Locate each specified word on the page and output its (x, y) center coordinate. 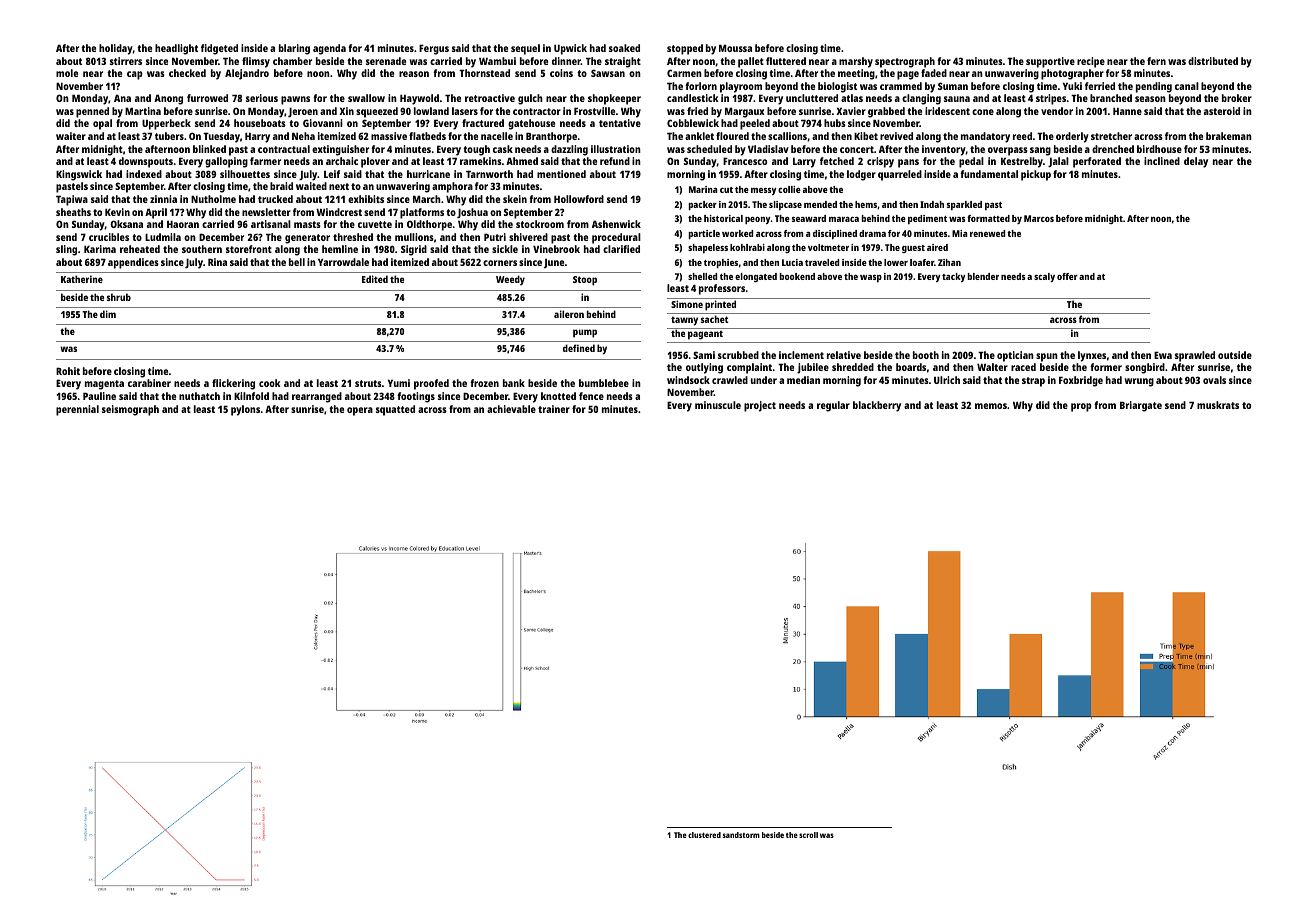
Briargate (1141, 406)
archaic (342, 161)
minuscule (718, 405)
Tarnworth (489, 174)
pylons (245, 410)
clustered (704, 835)
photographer (1072, 74)
